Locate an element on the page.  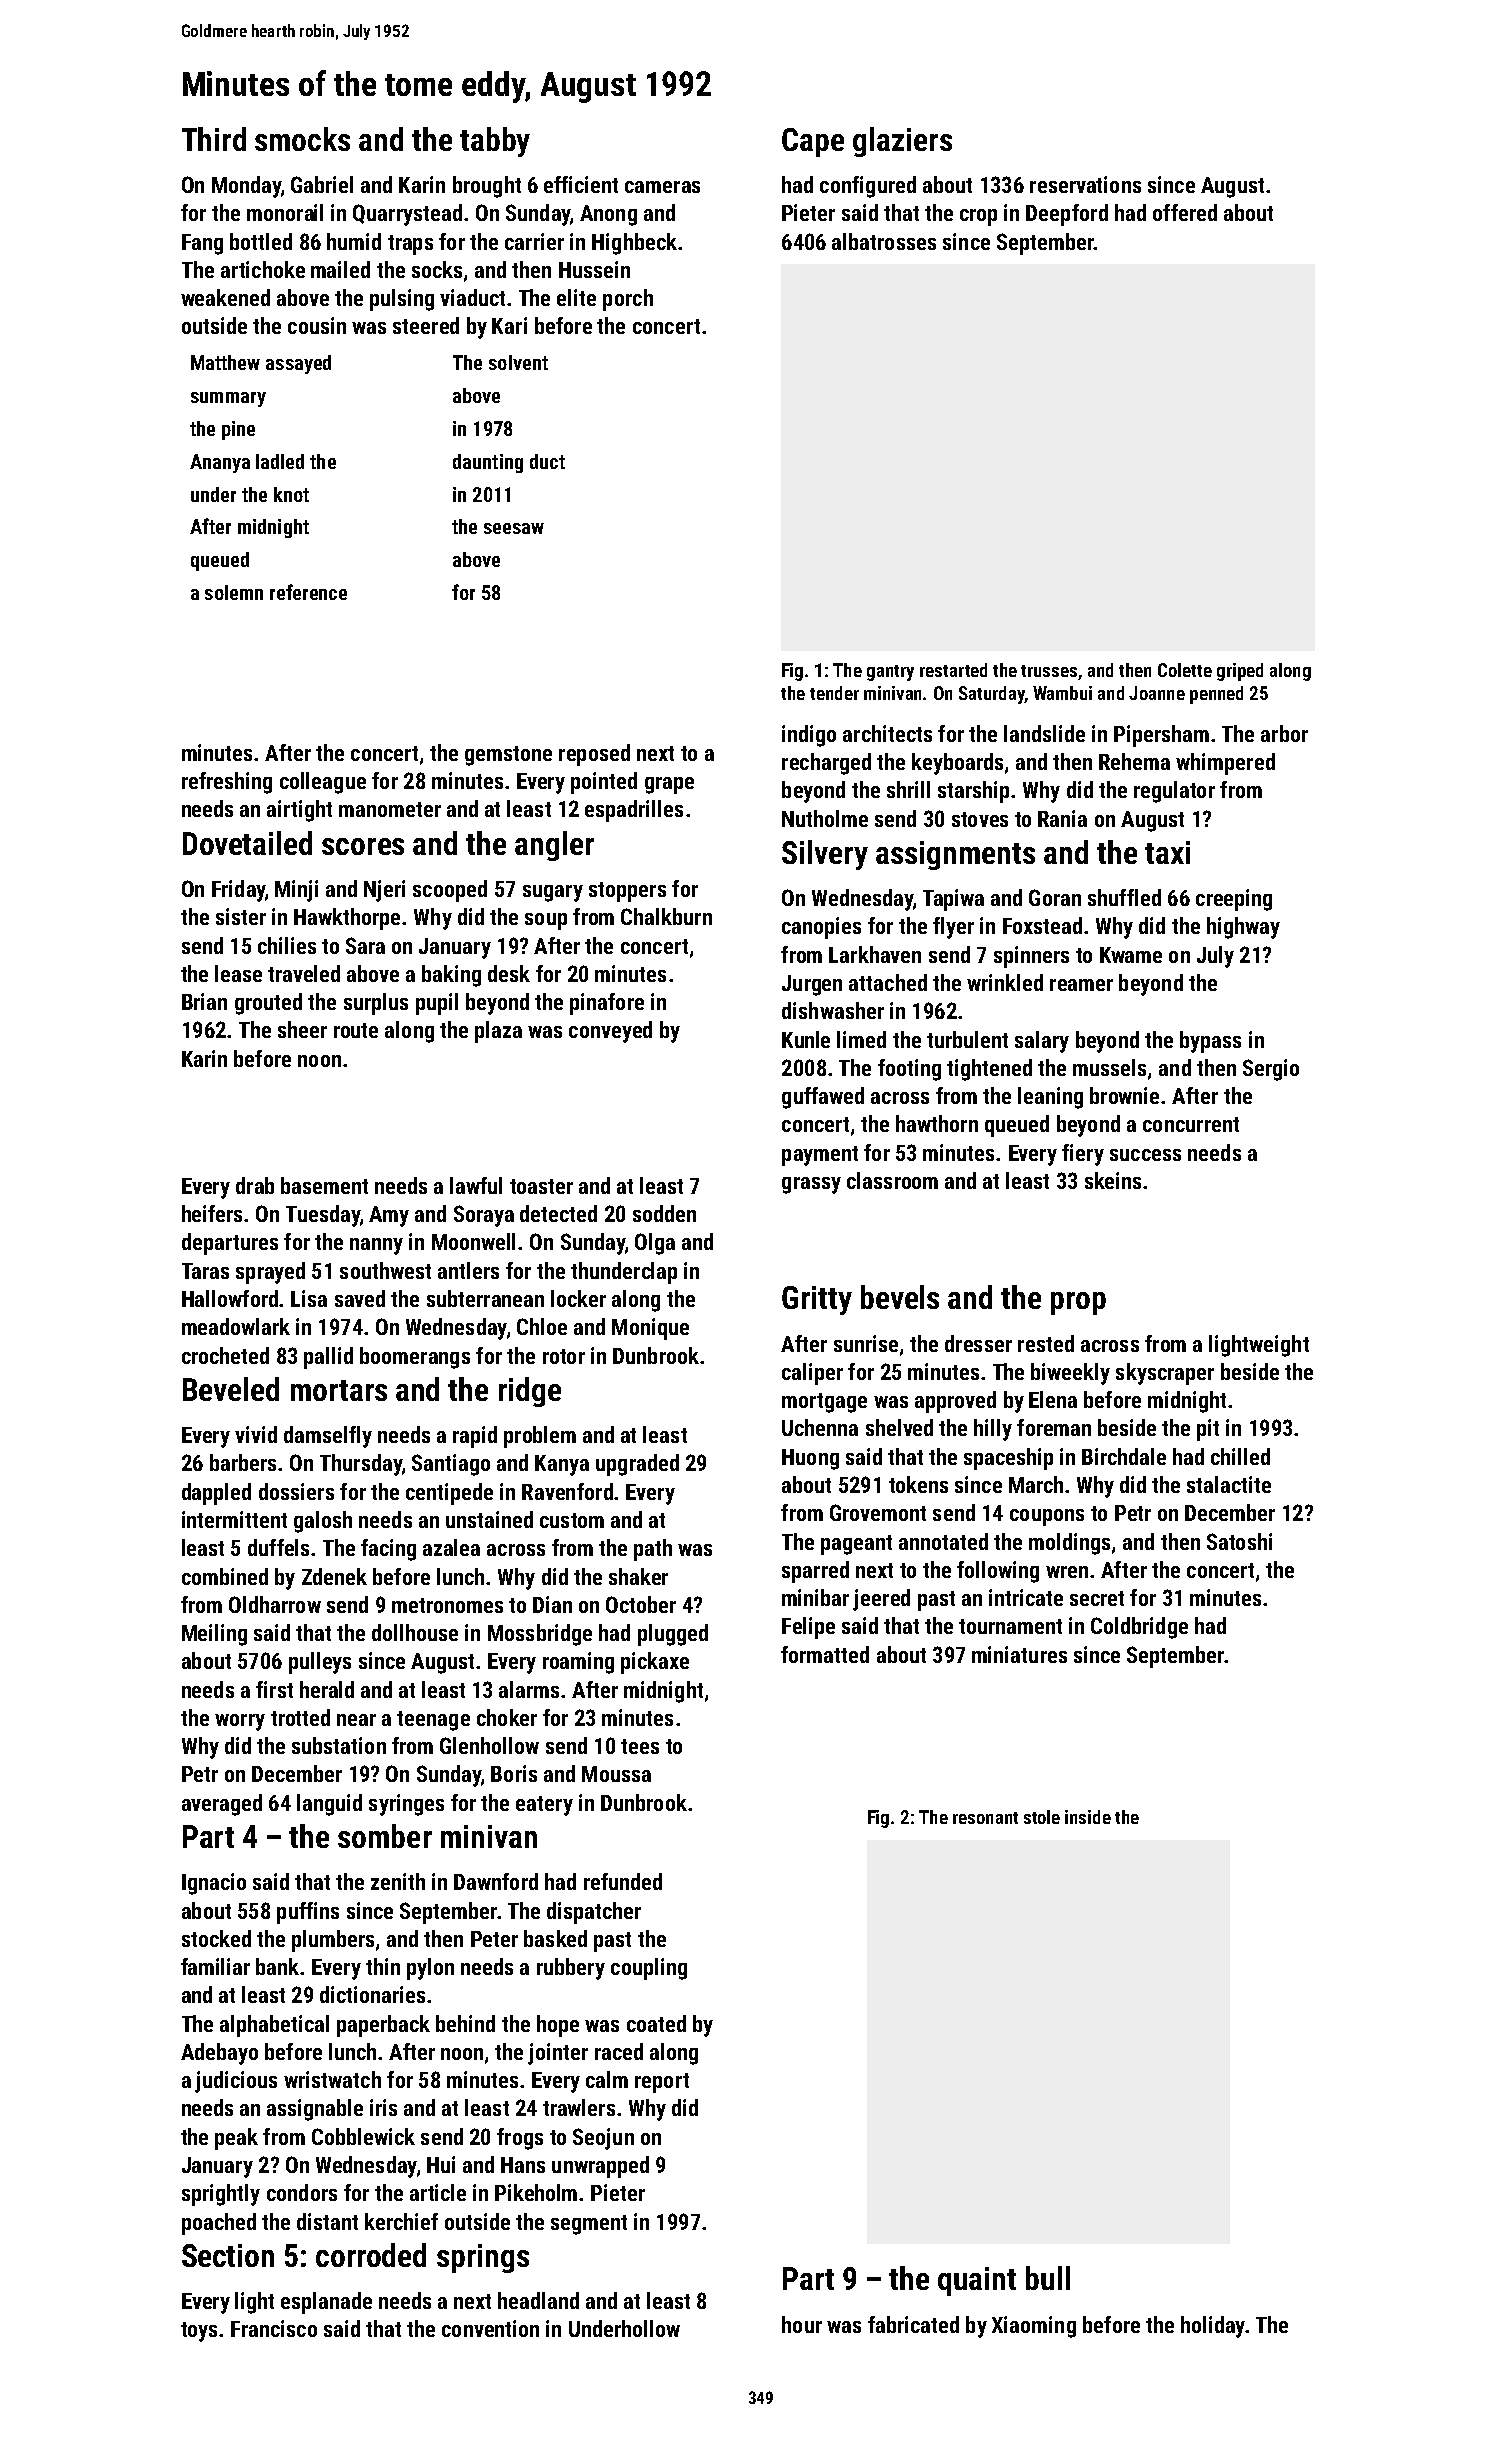
smocks is located at coordinates (302, 139).
